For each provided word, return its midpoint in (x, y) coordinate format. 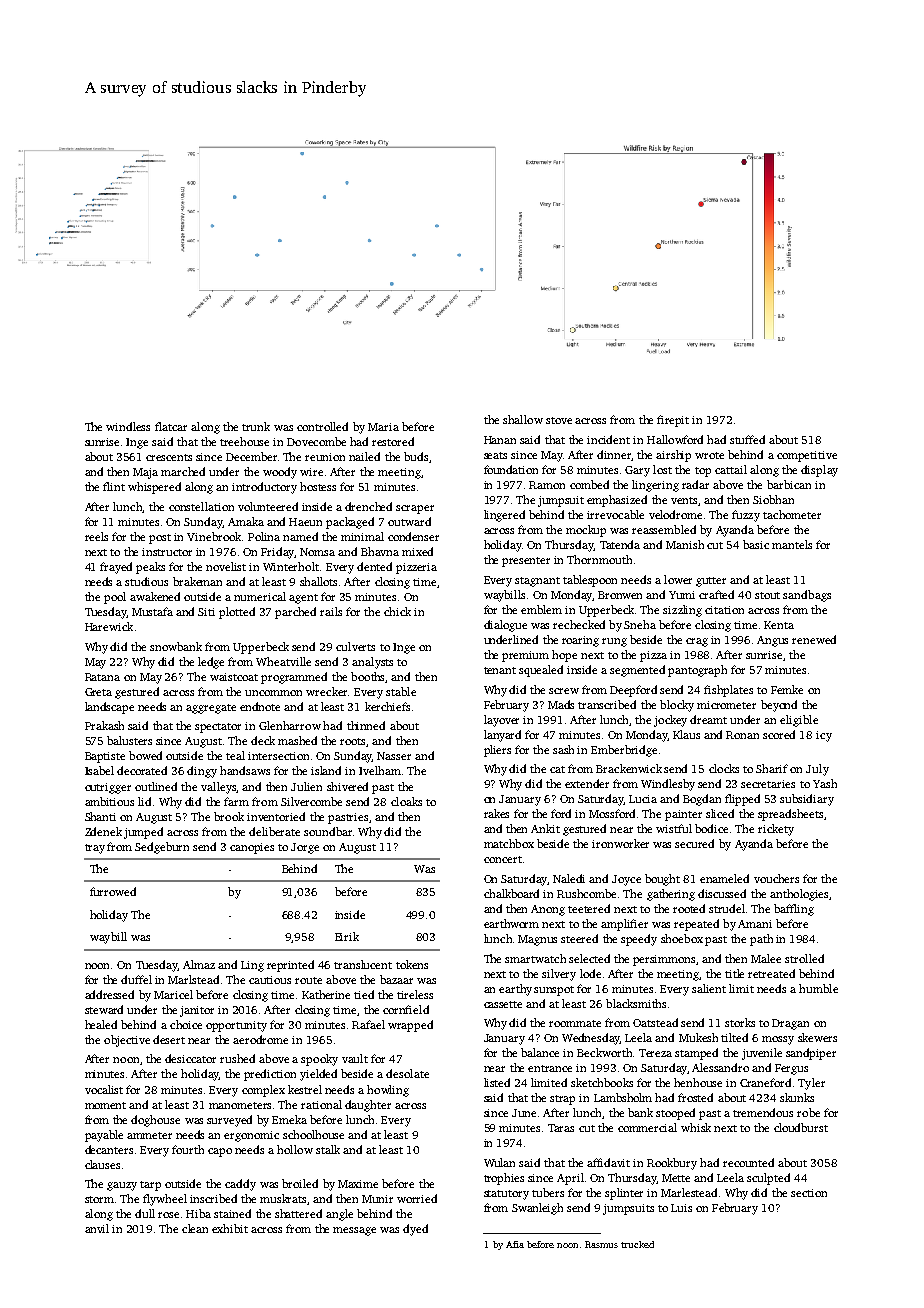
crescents (169, 457)
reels (96, 536)
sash (563, 749)
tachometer (792, 514)
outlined (156, 786)
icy (824, 736)
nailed (364, 456)
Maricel (173, 994)
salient (709, 988)
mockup (586, 531)
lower (678, 579)
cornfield (406, 1009)
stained (232, 1213)
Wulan (499, 1162)
